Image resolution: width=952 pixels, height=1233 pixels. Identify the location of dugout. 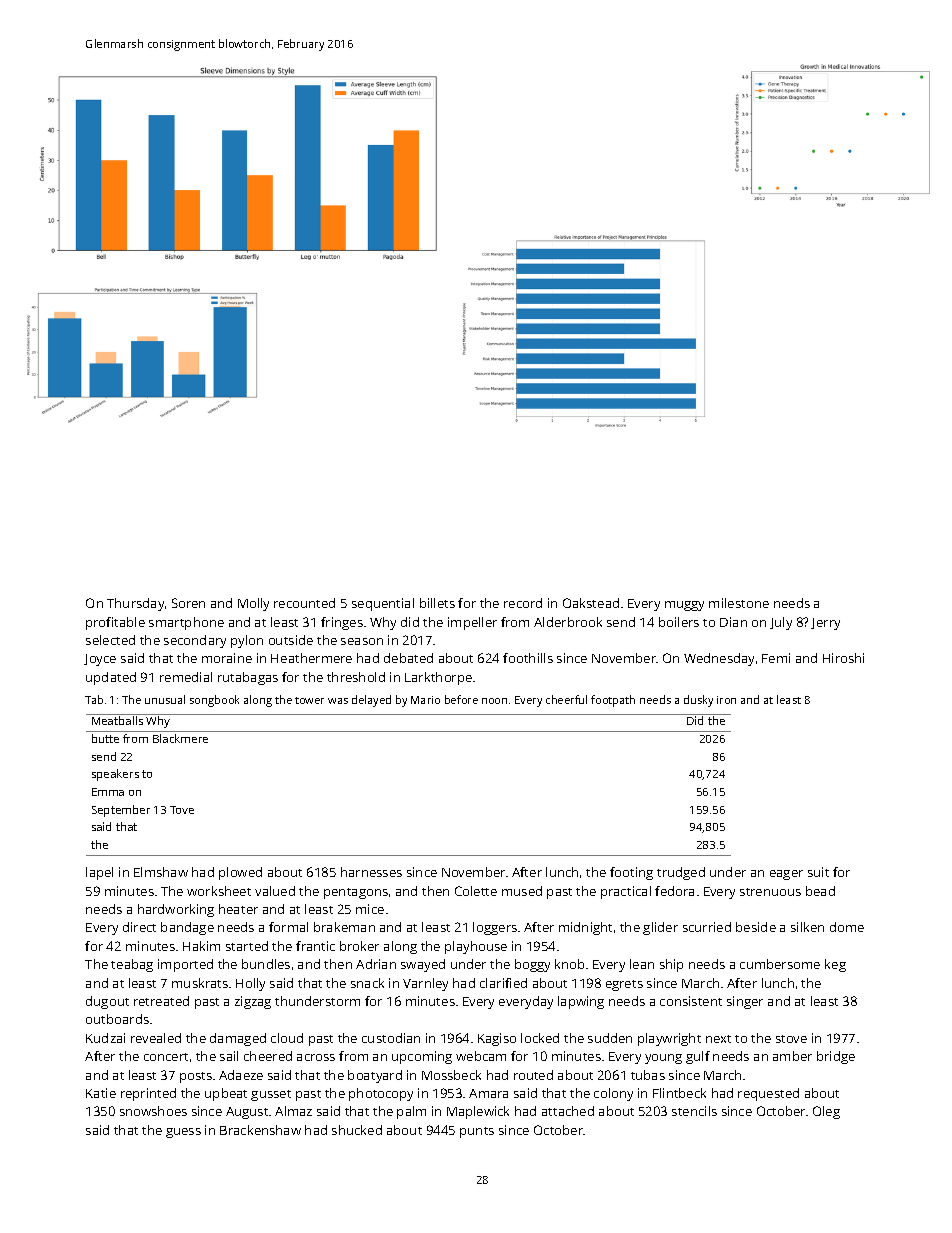
(107, 1002).
